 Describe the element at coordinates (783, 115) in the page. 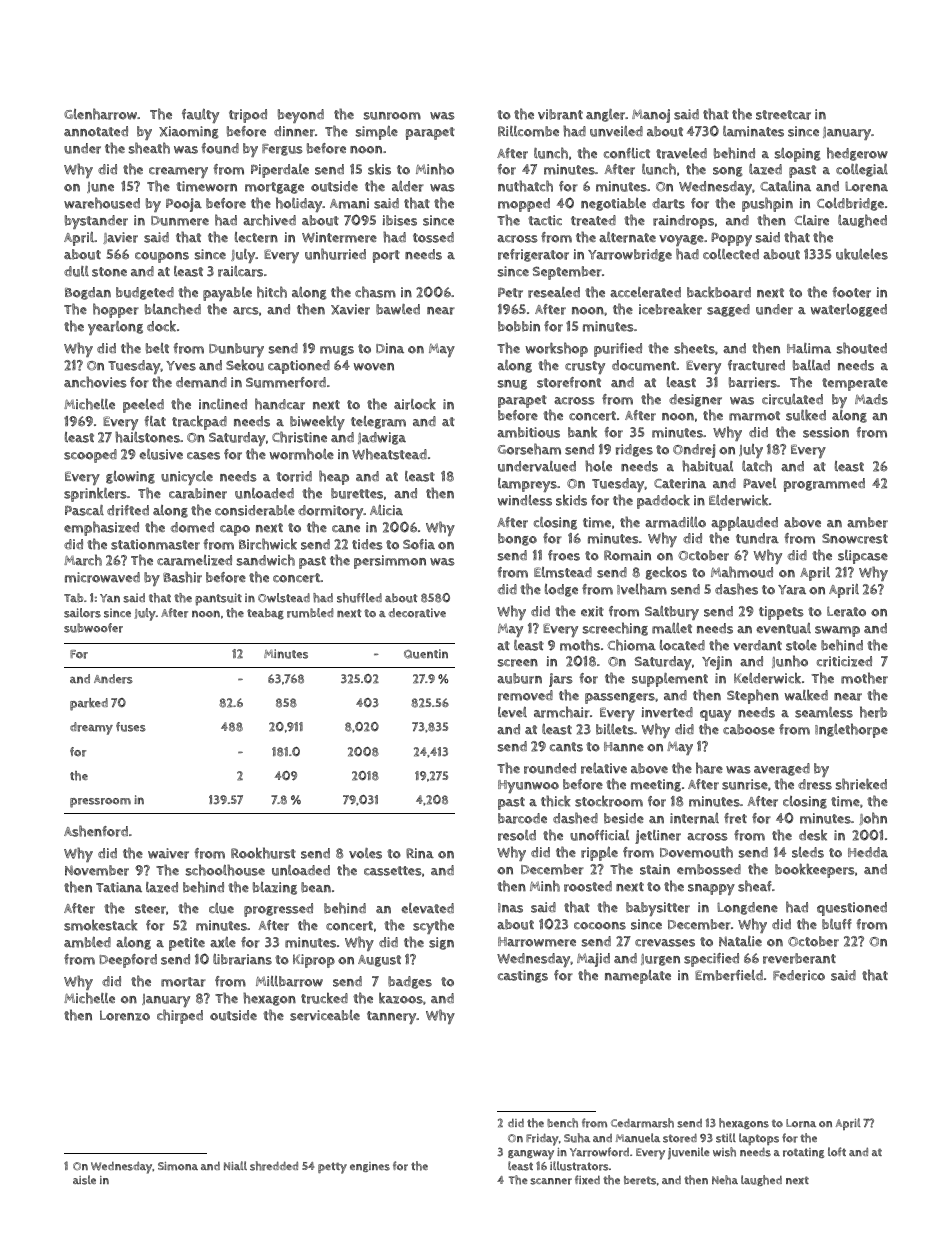

I see `streetcar` at that location.
